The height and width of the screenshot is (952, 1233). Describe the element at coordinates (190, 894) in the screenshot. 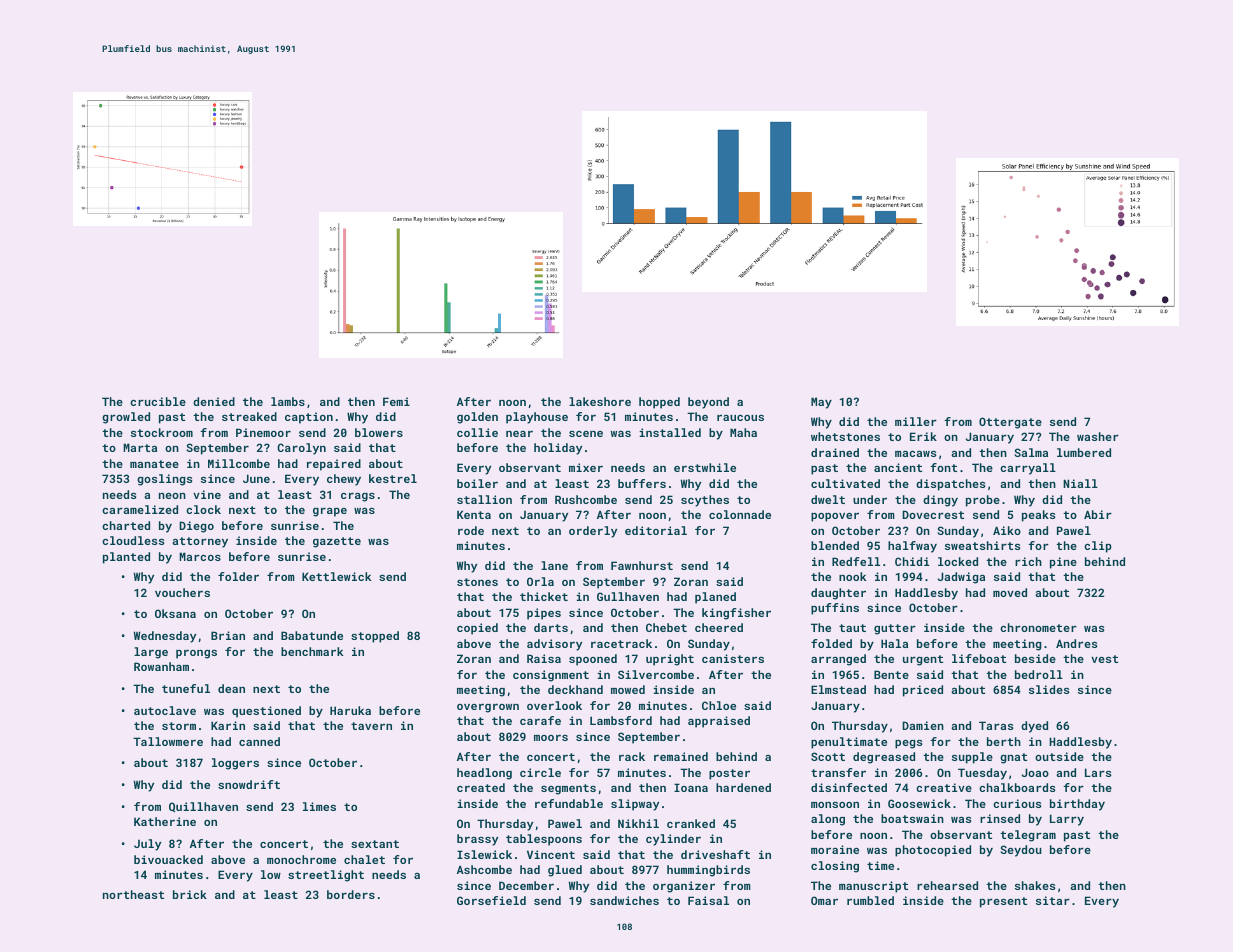

I see `brick` at that location.
